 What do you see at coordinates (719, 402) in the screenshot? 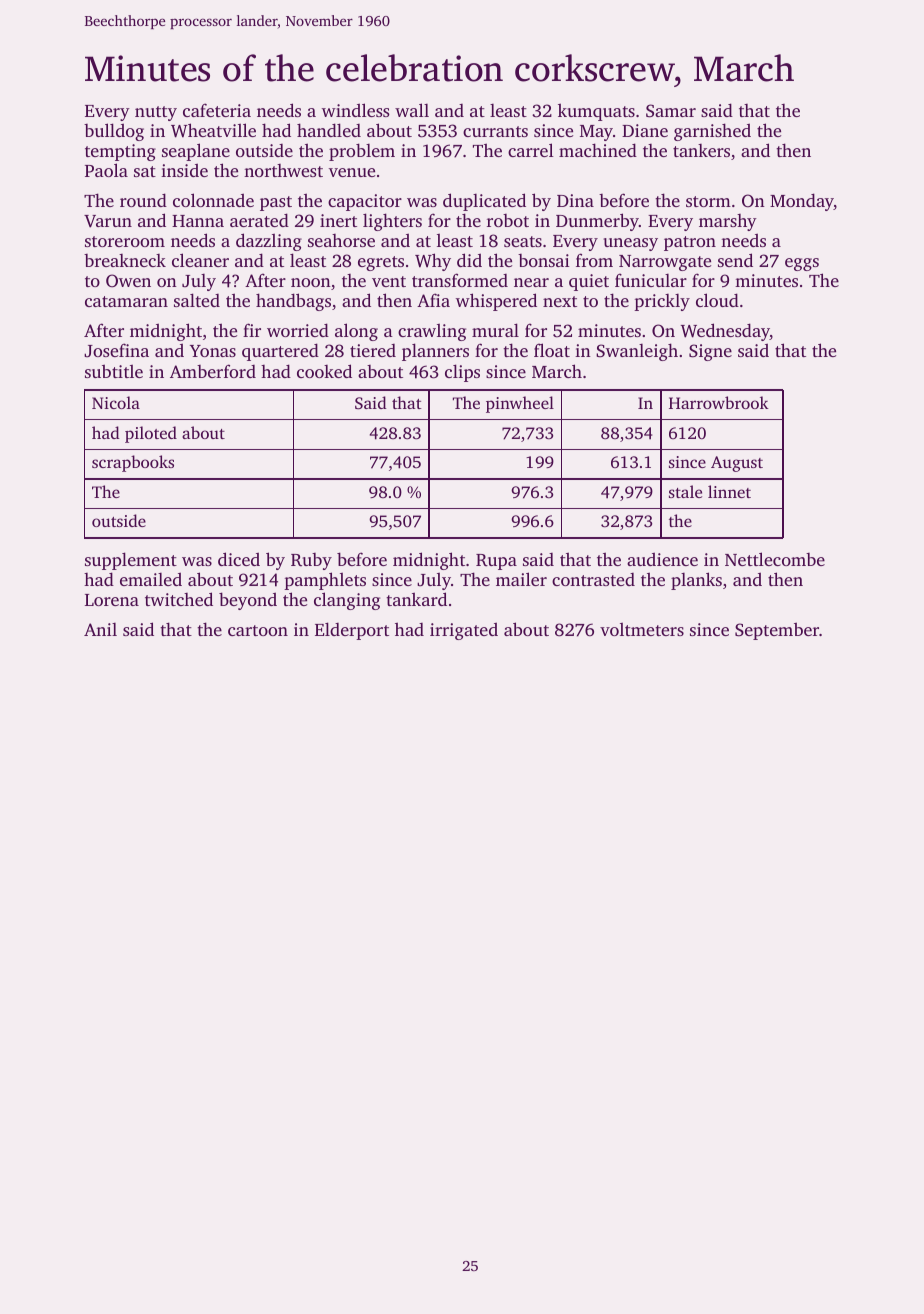
I see `Harrowbrook` at bounding box center [719, 402].
